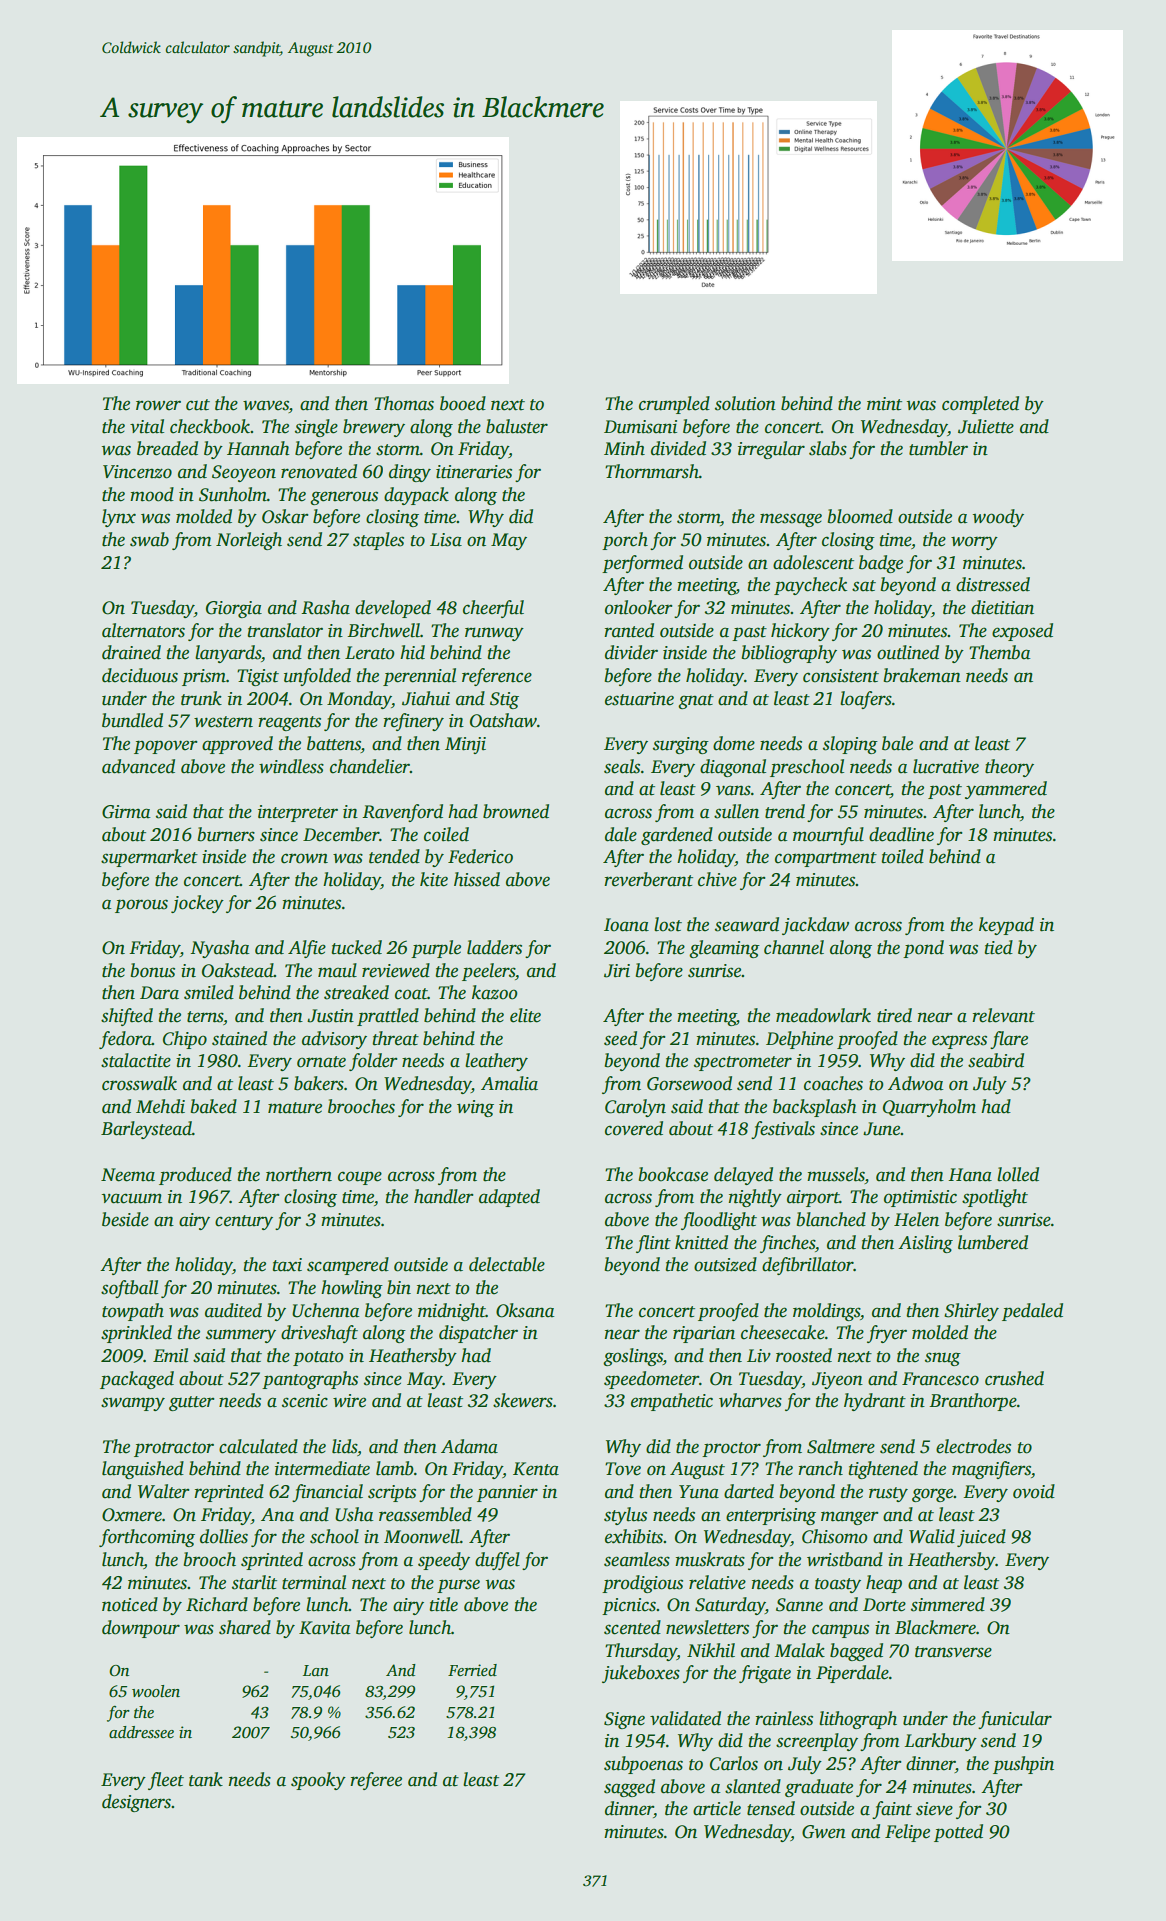 The height and width of the page is (1921, 1166). What do you see at coordinates (971, 1312) in the page?
I see `Shirley` at bounding box center [971, 1312].
